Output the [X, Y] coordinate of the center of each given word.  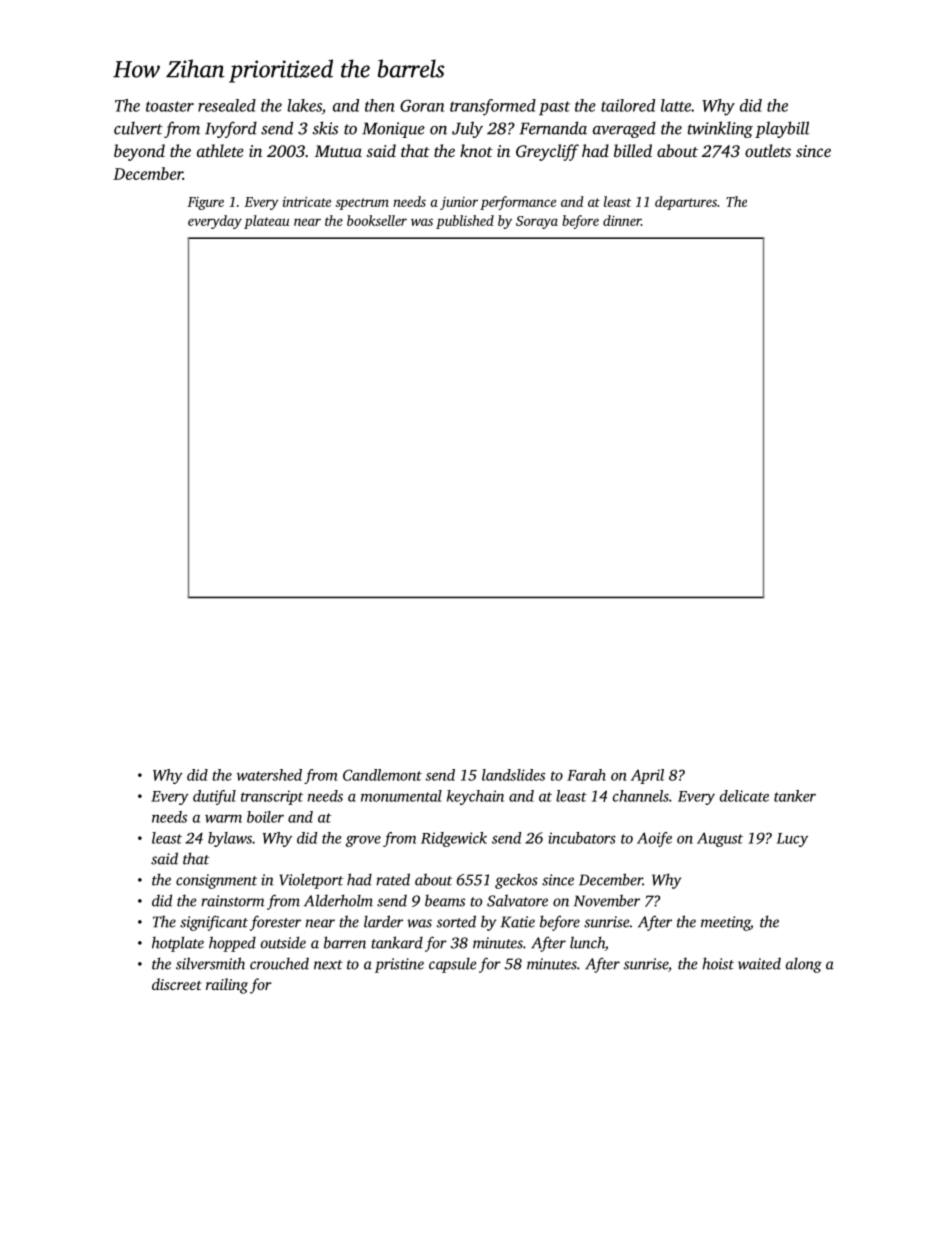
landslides [513, 775]
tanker [795, 796]
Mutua [338, 151]
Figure [205, 203]
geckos [516, 881]
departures [686, 203]
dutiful [214, 797]
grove [363, 841]
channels [641, 796]
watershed [269, 775]
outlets [768, 150]
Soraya [537, 222]
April [647, 776]
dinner [622, 220]
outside [283, 942]
